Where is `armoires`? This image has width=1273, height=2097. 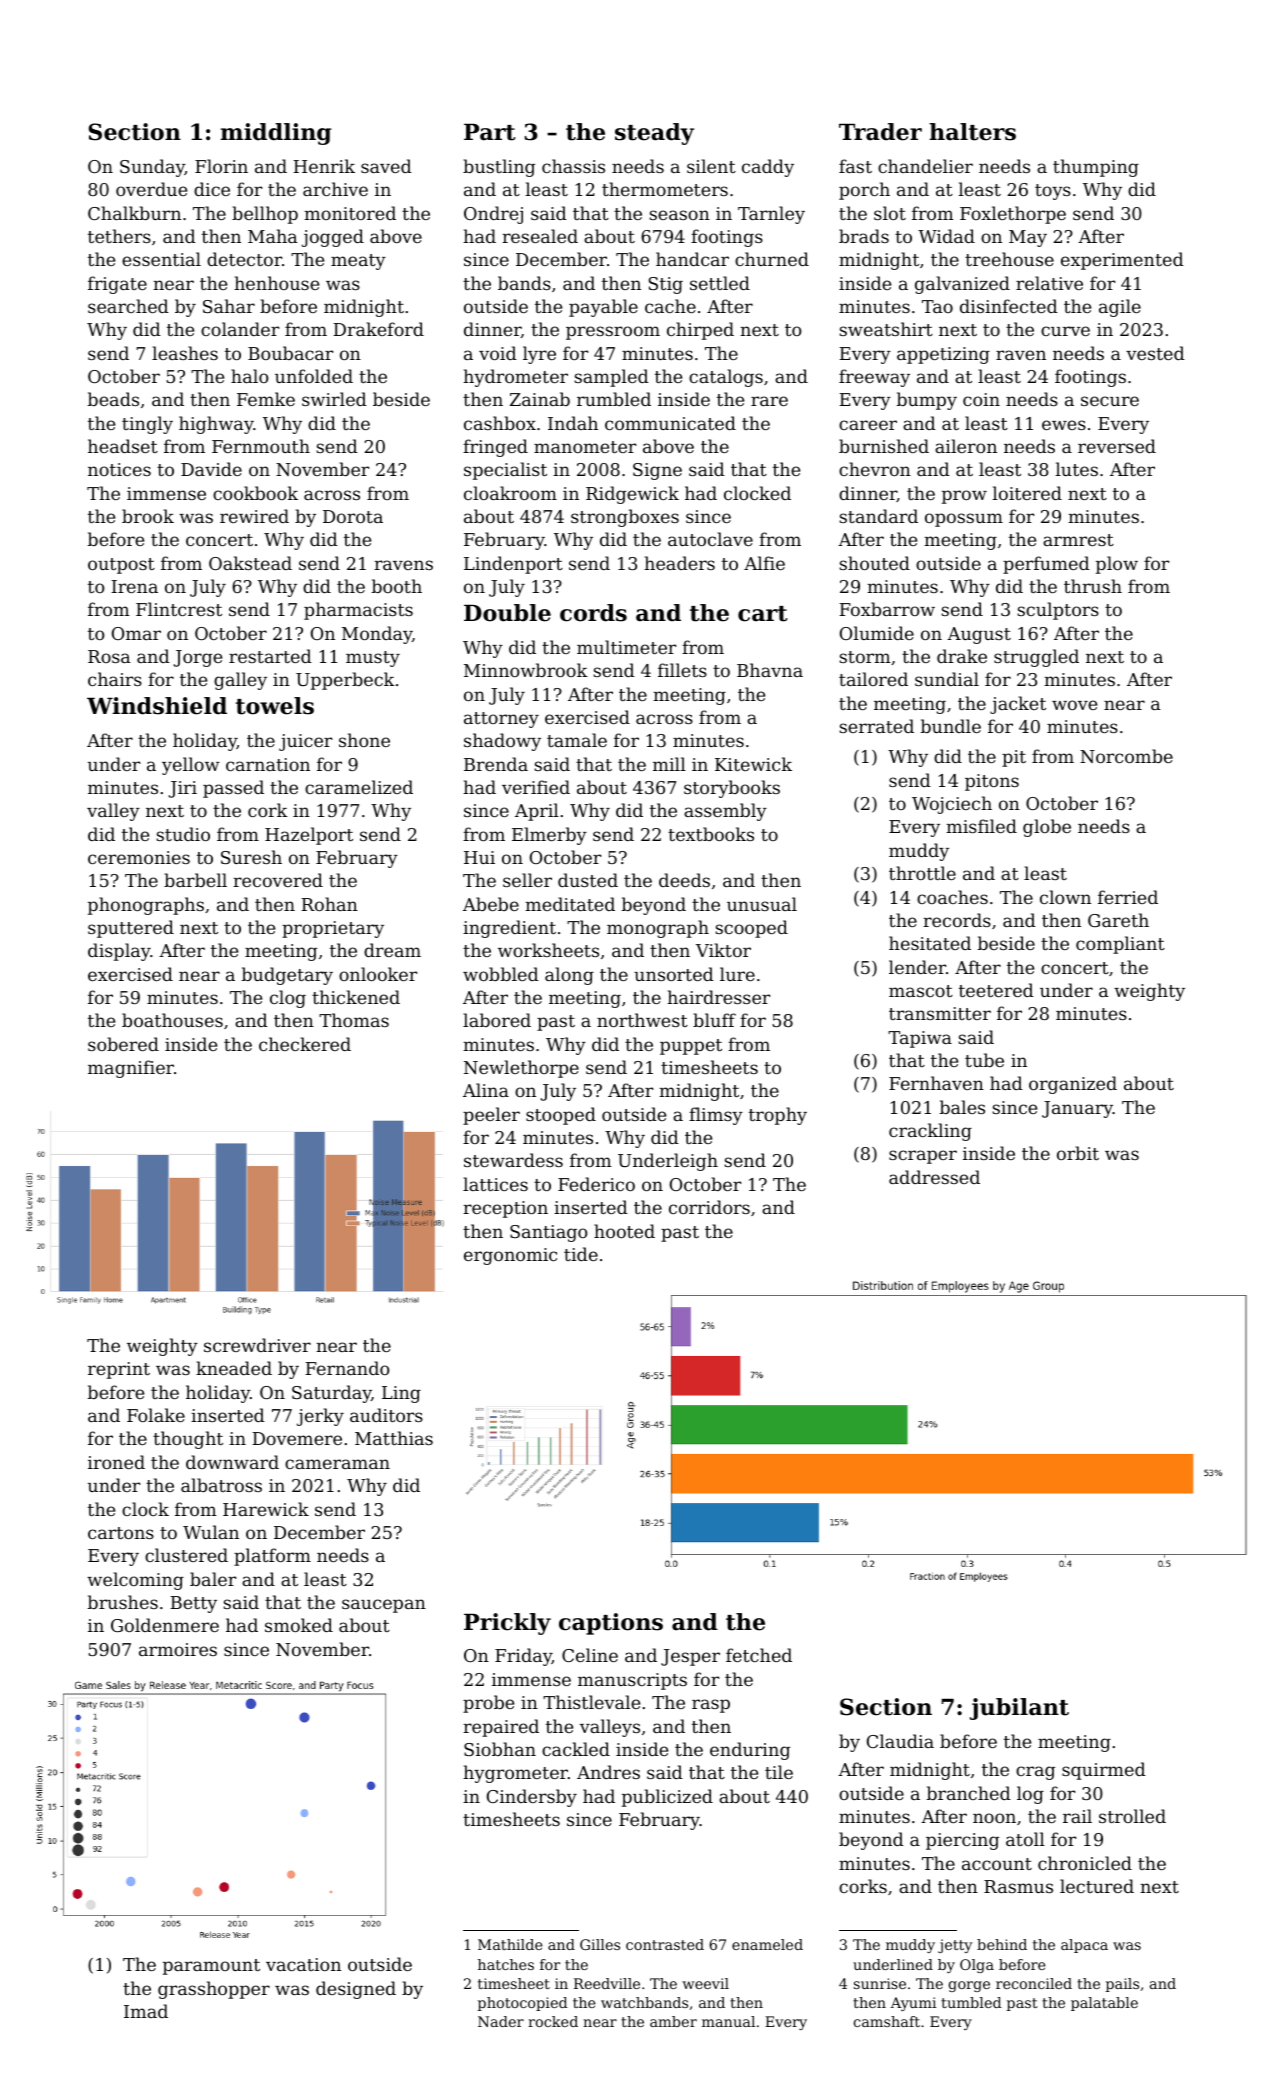 armoires is located at coordinates (178, 1649).
